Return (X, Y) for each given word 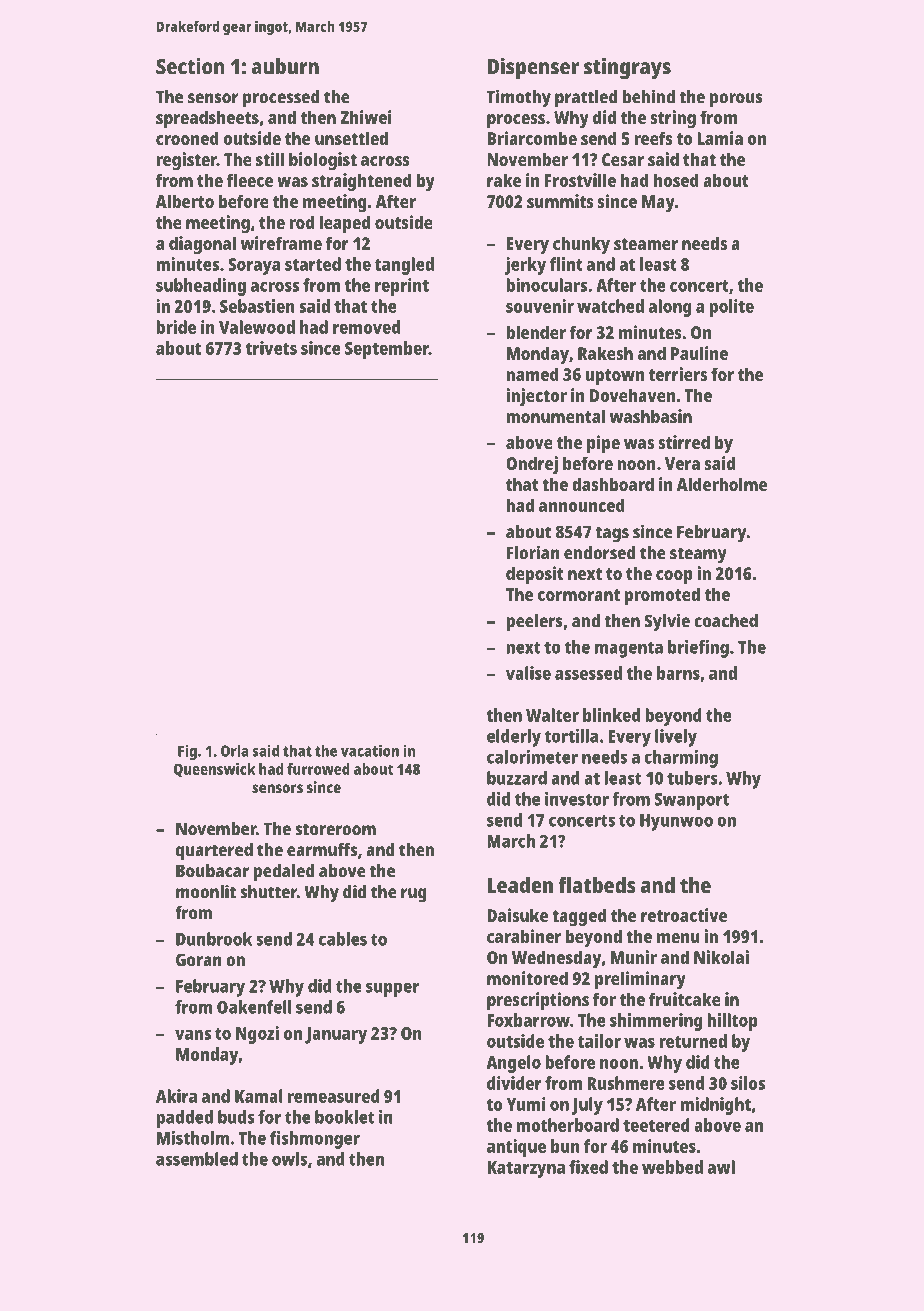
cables (343, 939)
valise (528, 673)
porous (736, 100)
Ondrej (532, 465)
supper (392, 989)
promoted (662, 596)
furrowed (318, 769)
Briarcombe (532, 138)
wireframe (281, 243)
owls (289, 1159)
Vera (682, 463)
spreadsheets (207, 119)
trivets (271, 348)
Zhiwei (366, 117)
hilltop (732, 1022)
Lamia (720, 138)
